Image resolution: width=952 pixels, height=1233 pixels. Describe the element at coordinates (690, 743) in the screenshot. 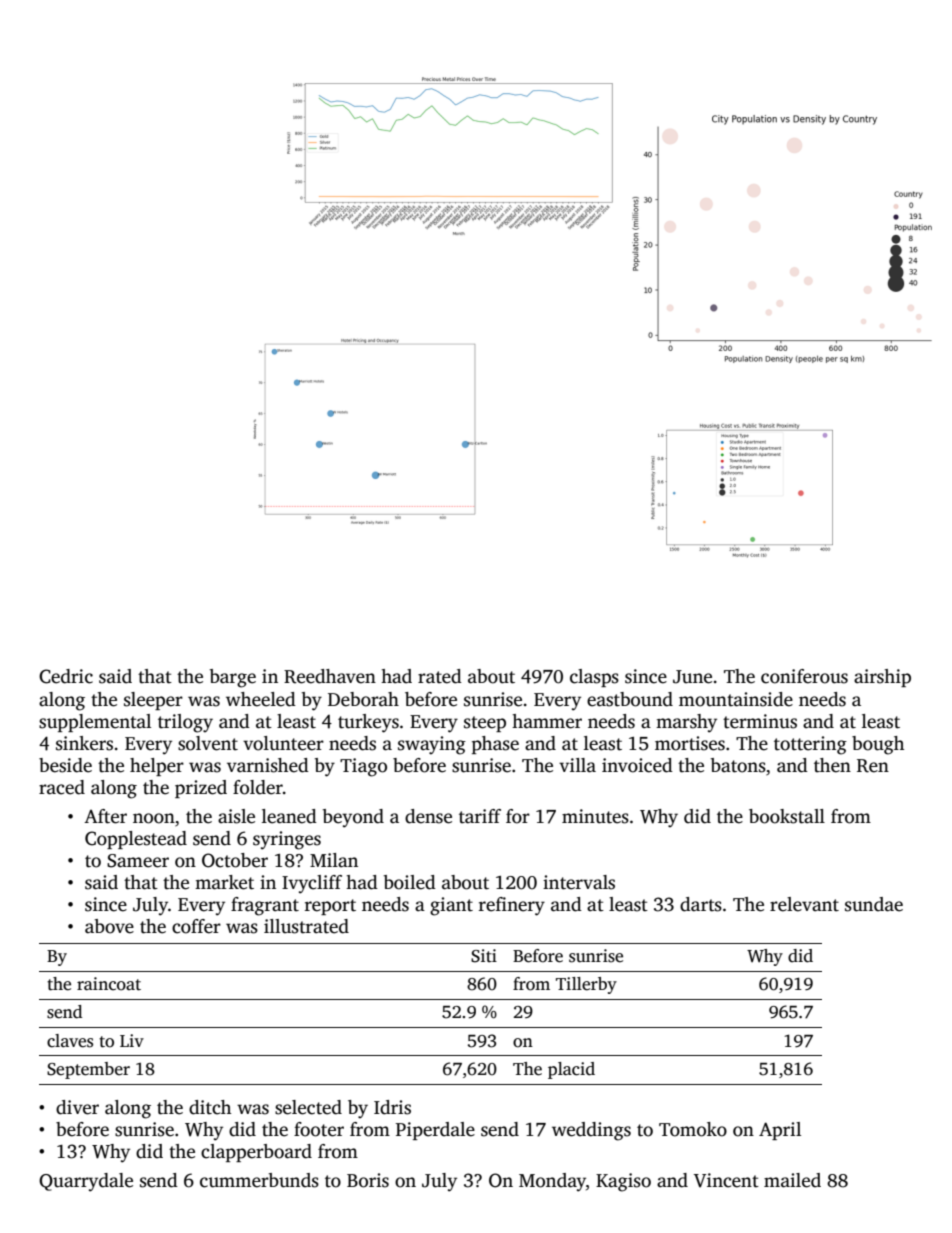

I see `mortises` at that location.
